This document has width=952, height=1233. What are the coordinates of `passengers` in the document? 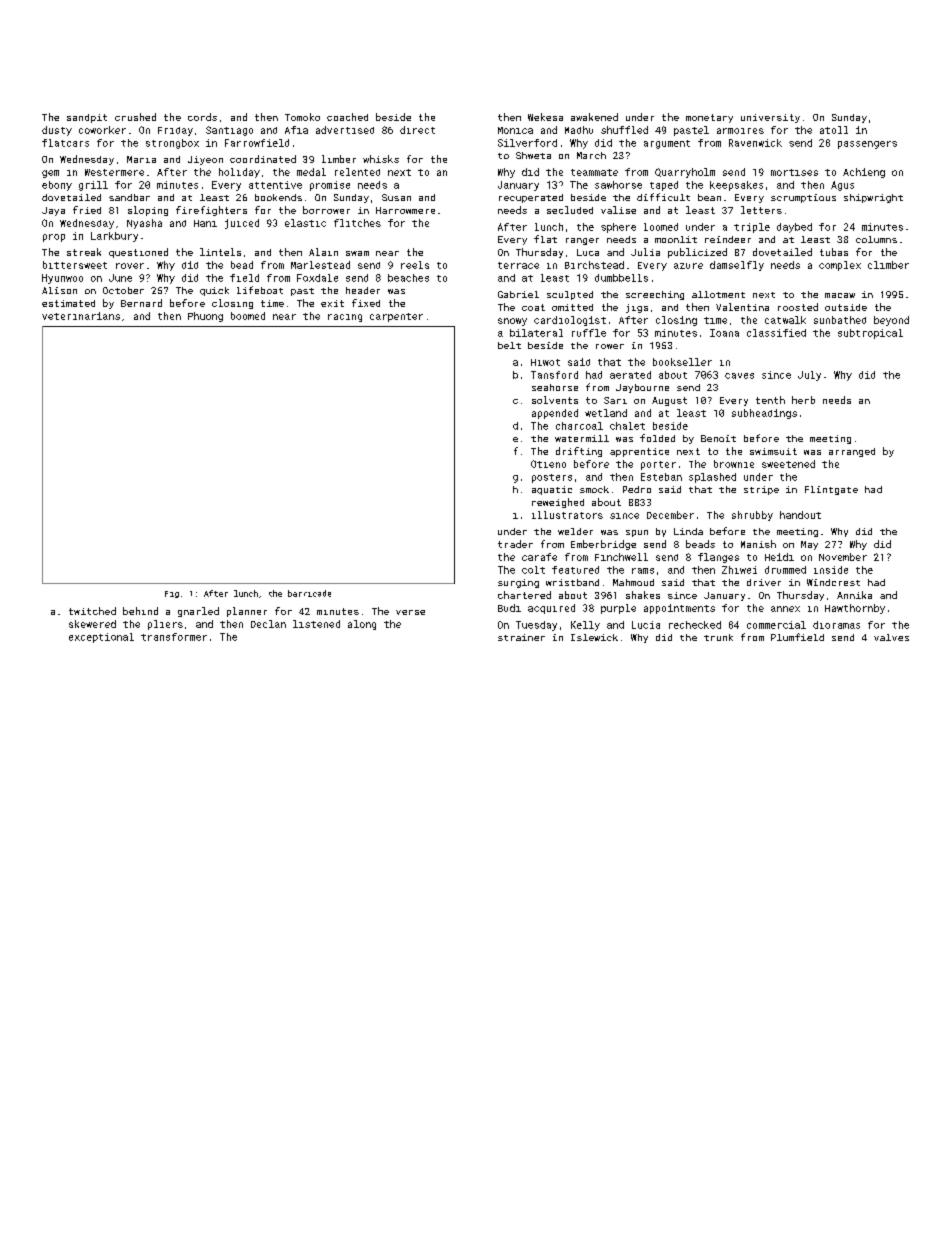 It's located at (867, 145).
